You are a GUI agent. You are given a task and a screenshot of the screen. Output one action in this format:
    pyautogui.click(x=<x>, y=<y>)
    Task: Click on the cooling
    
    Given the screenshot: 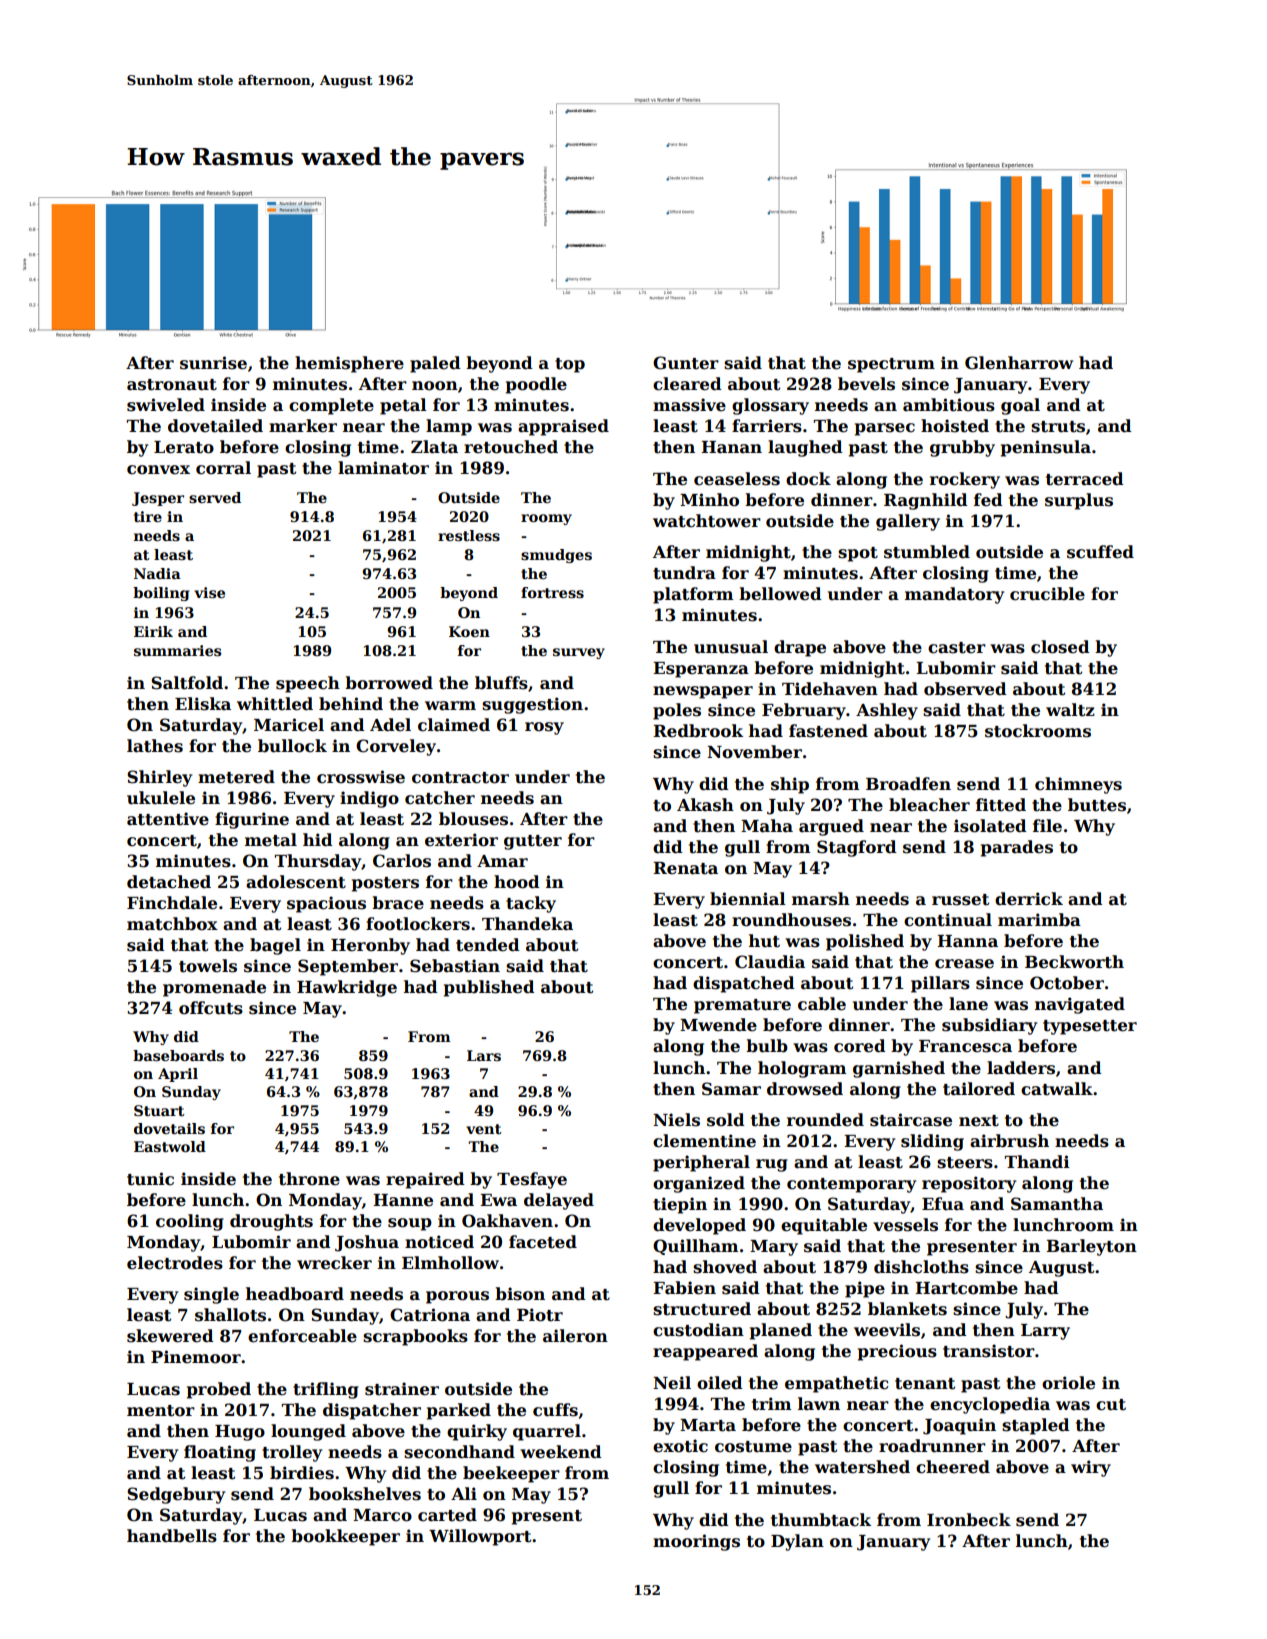 What is the action you would take?
    pyautogui.click(x=190, y=1222)
